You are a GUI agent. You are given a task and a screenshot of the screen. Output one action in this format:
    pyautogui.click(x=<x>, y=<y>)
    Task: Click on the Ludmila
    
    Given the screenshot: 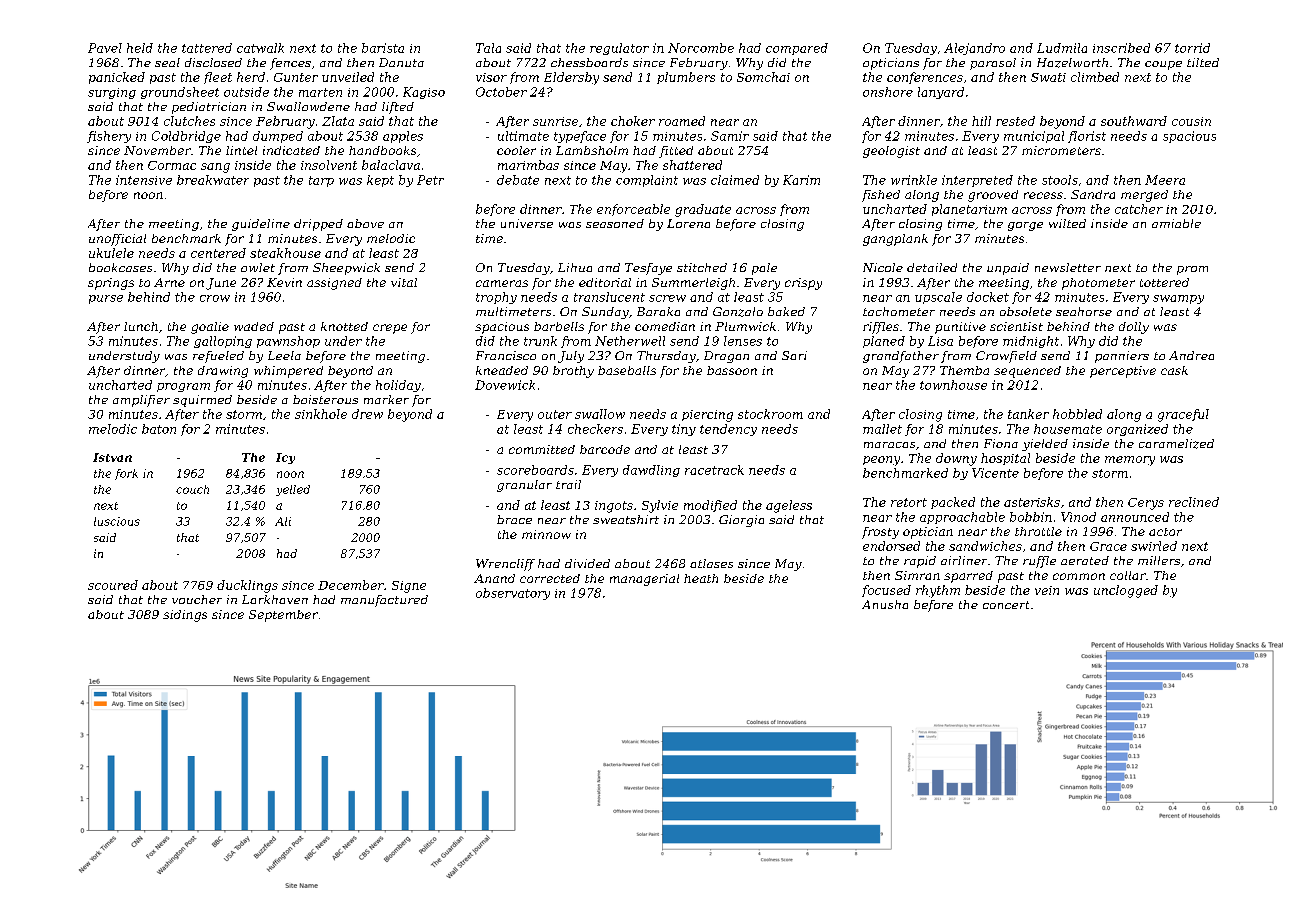 What is the action you would take?
    pyautogui.click(x=1062, y=48)
